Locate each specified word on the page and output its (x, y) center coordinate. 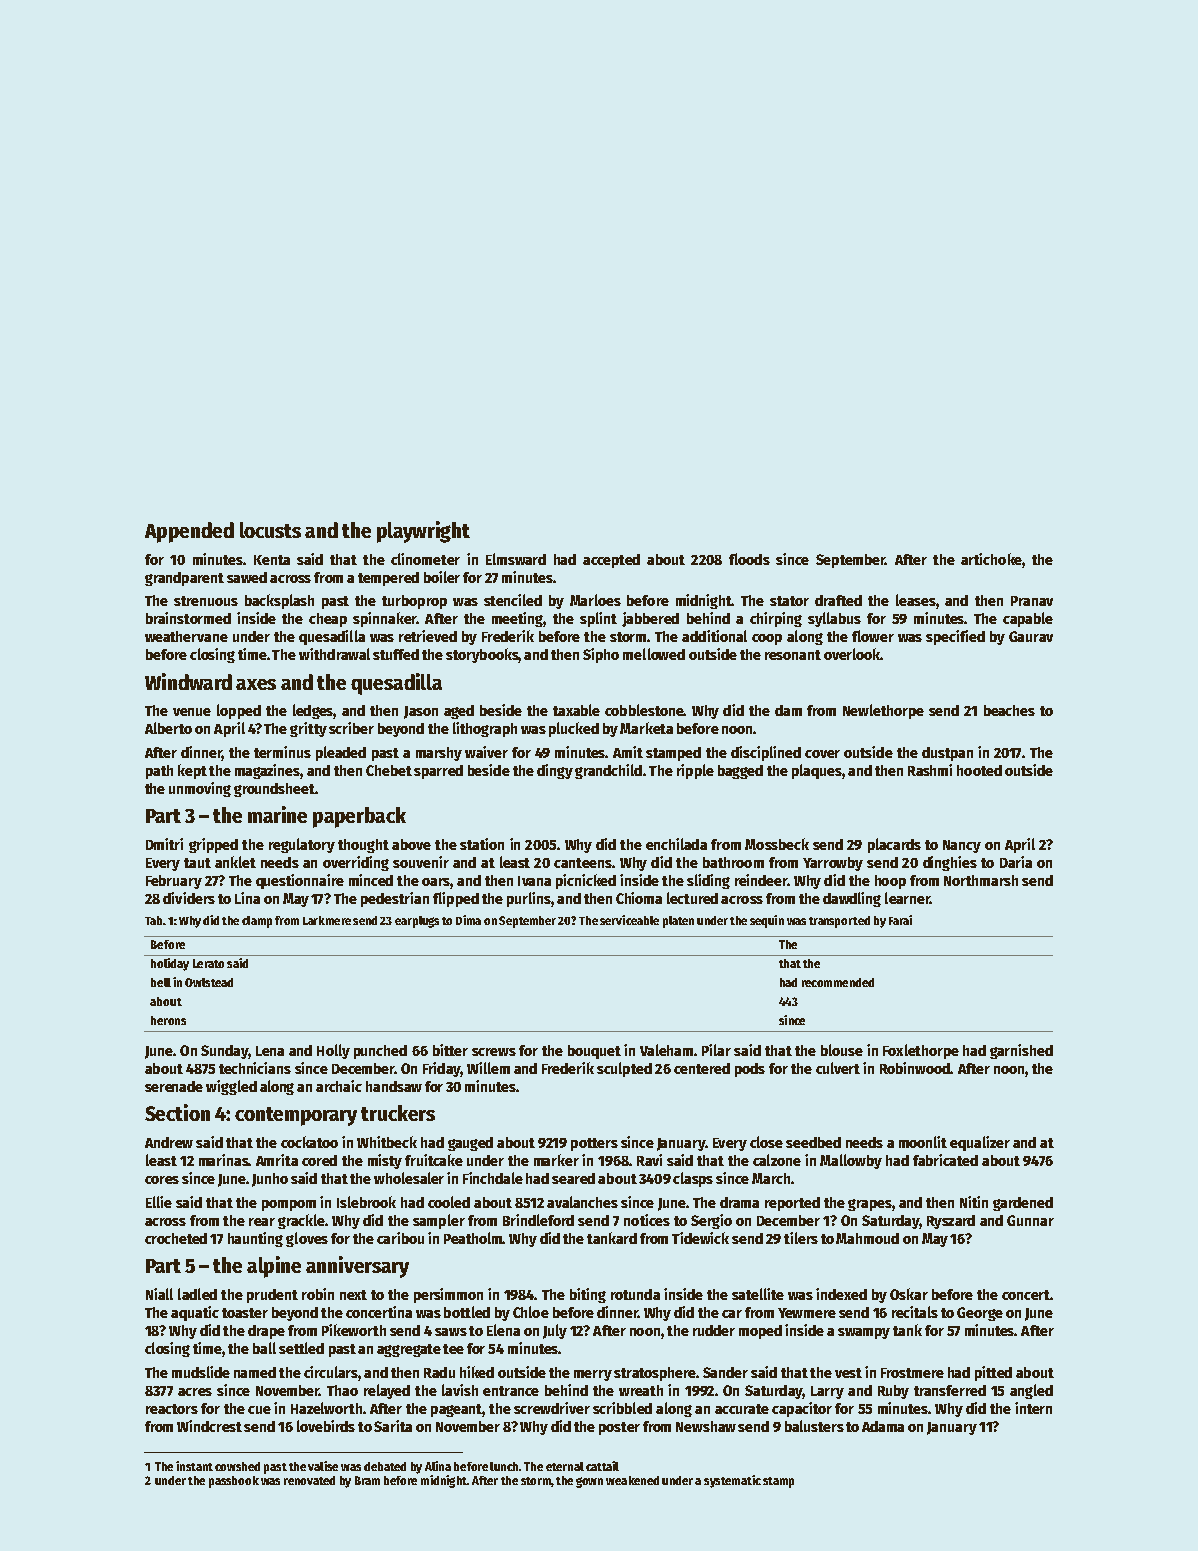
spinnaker (385, 619)
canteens (583, 863)
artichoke (991, 559)
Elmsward (516, 559)
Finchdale (493, 1178)
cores (162, 1180)
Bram (367, 1480)
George (980, 1314)
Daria (1016, 862)
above (411, 844)
